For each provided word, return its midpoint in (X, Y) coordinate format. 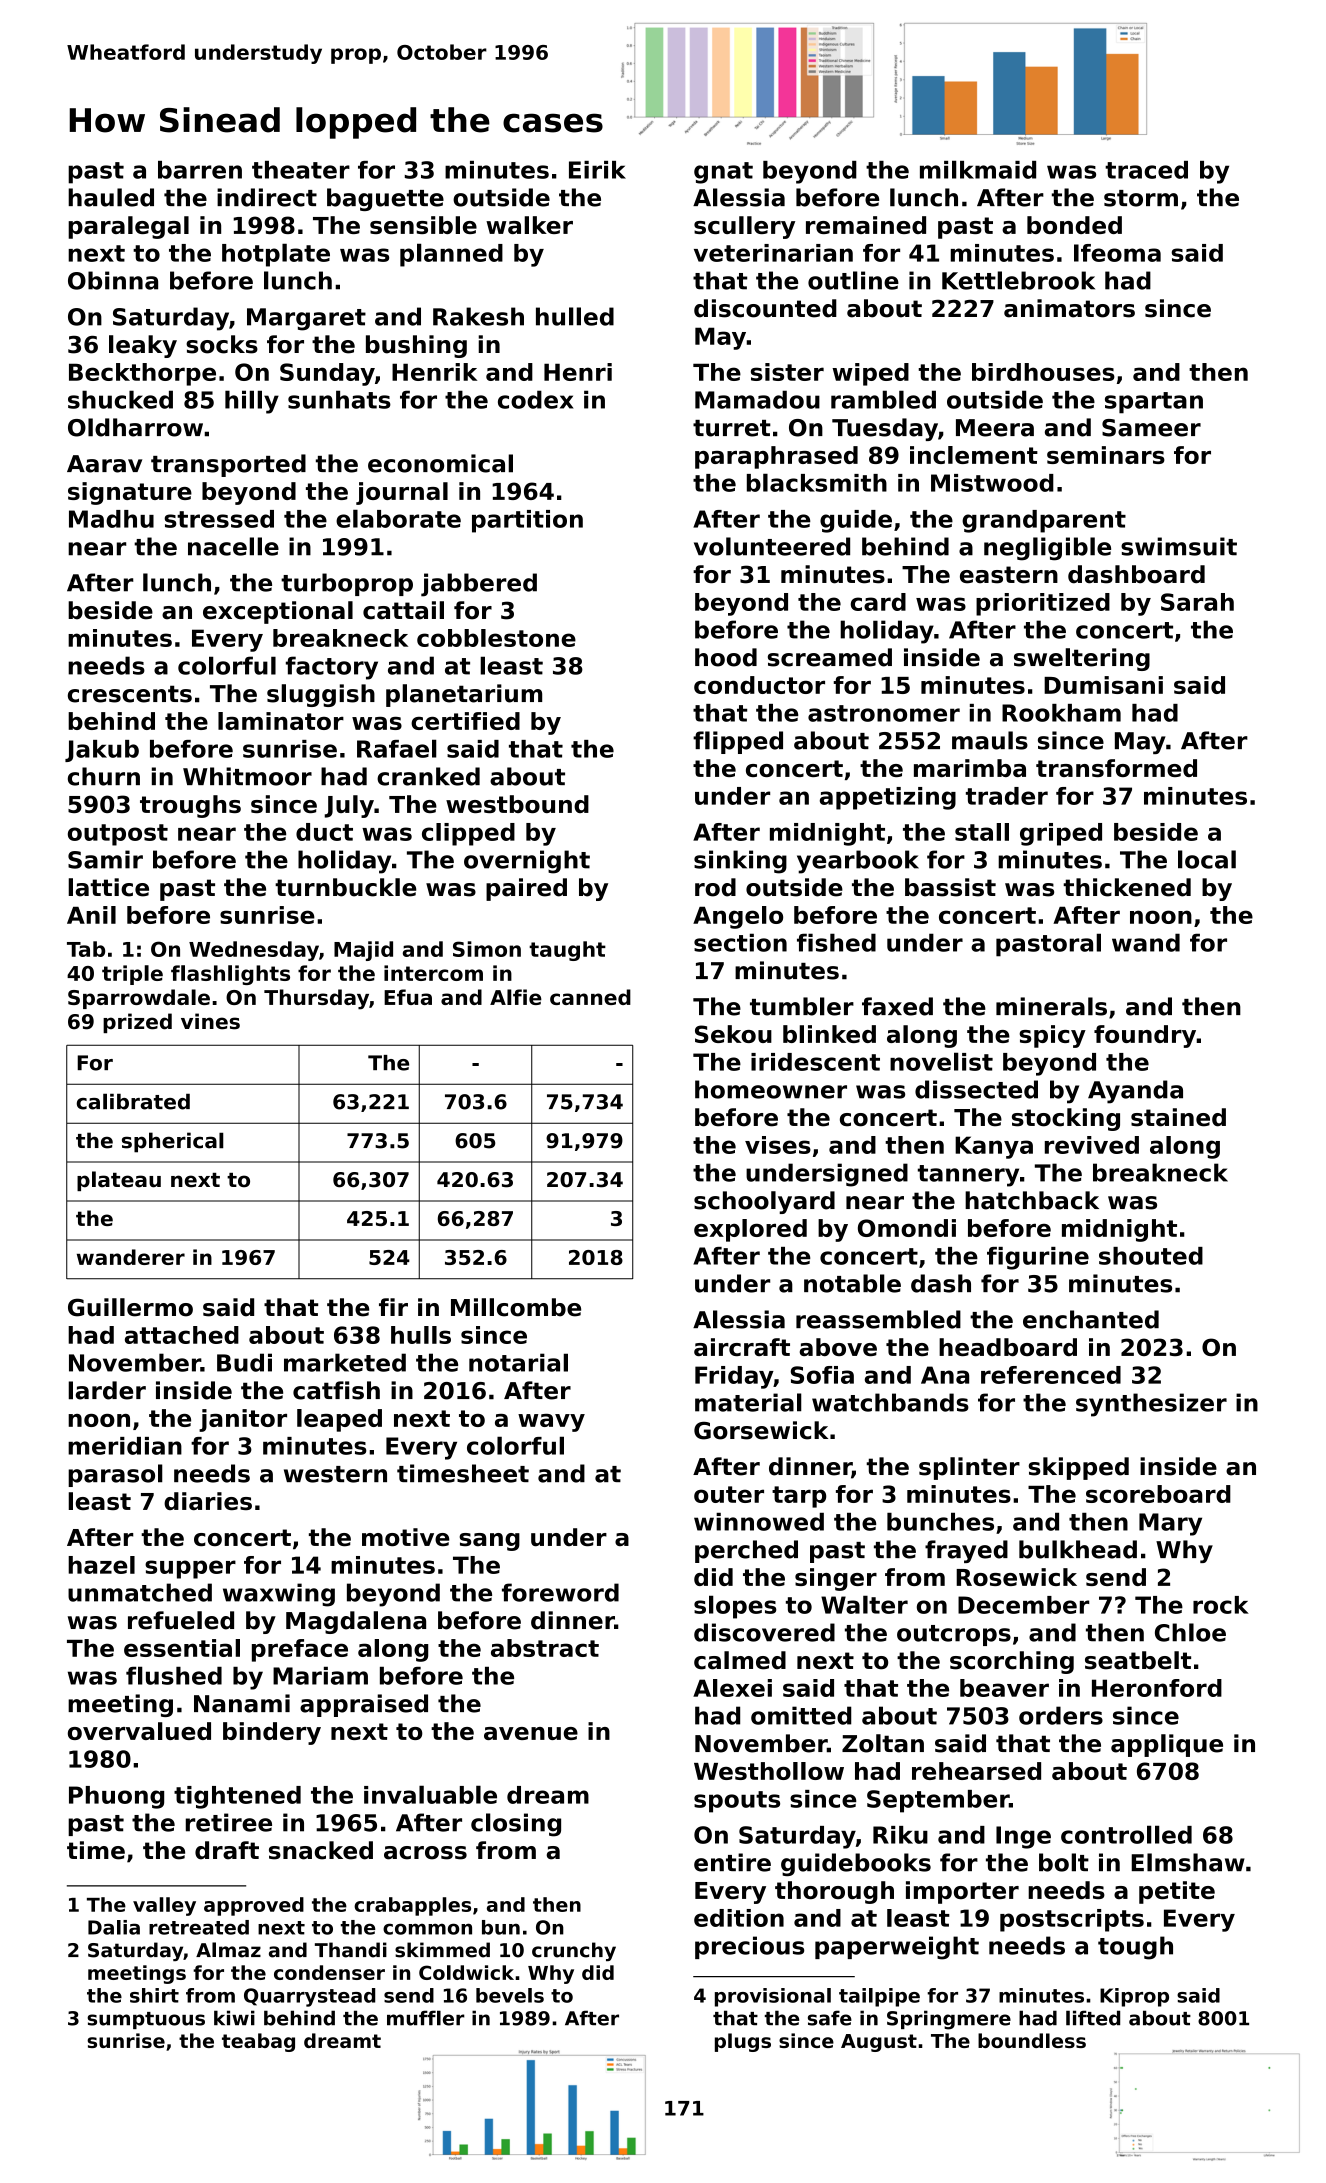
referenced (1051, 1375)
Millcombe (516, 1307)
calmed (740, 1660)
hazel (101, 1565)
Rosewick (1016, 1577)
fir (393, 1307)
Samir (105, 859)
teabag (258, 2042)
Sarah (1197, 602)
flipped (738, 742)
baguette (385, 199)
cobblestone (496, 638)
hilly (252, 402)
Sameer (1151, 428)
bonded (1074, 225)
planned (451, 255)
